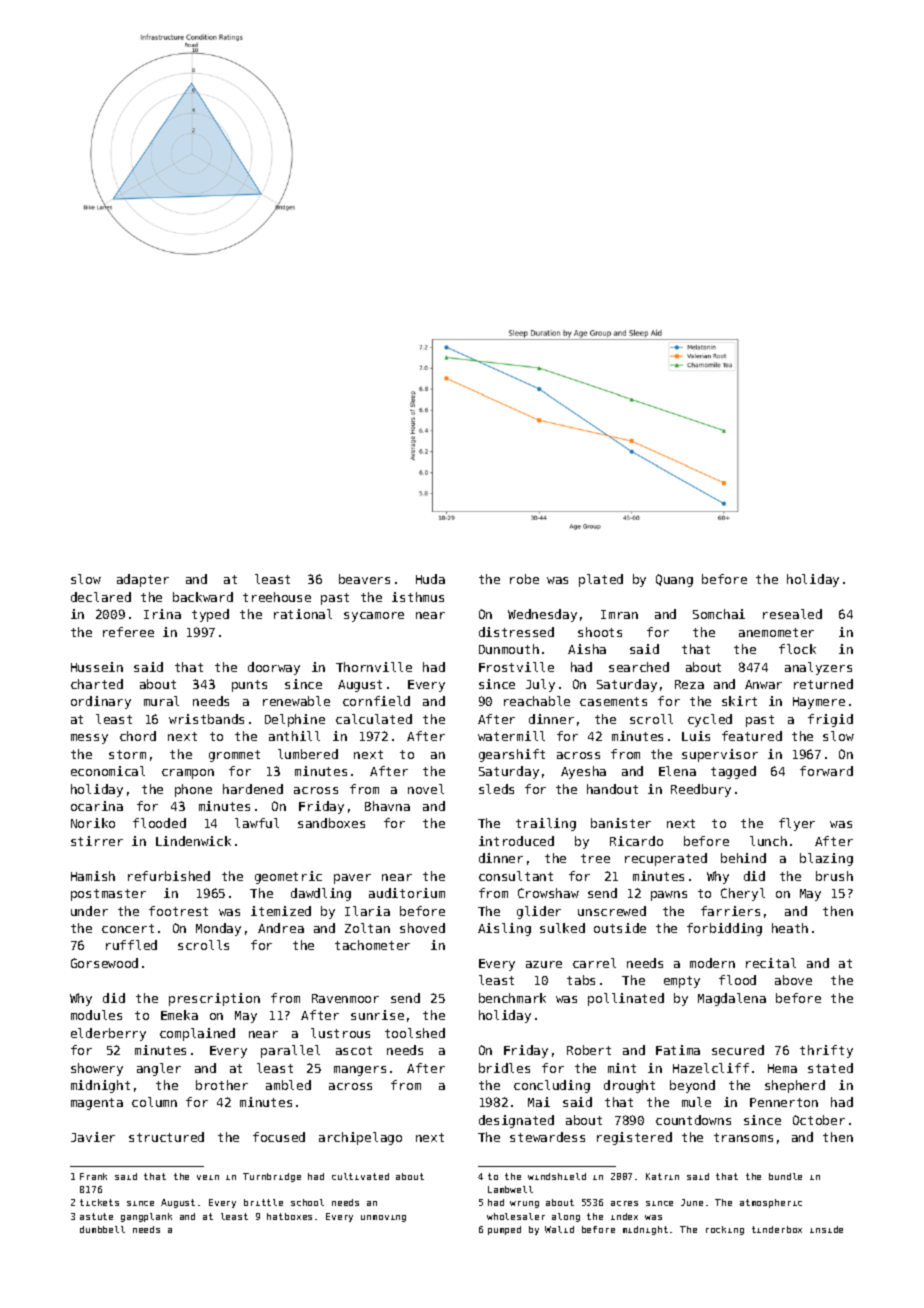 This screenshot has height=1308, width=924. What do you see at coordinates (710, 720) in the screenshot?
I see `cycled` at bounding box center [710, 720].
